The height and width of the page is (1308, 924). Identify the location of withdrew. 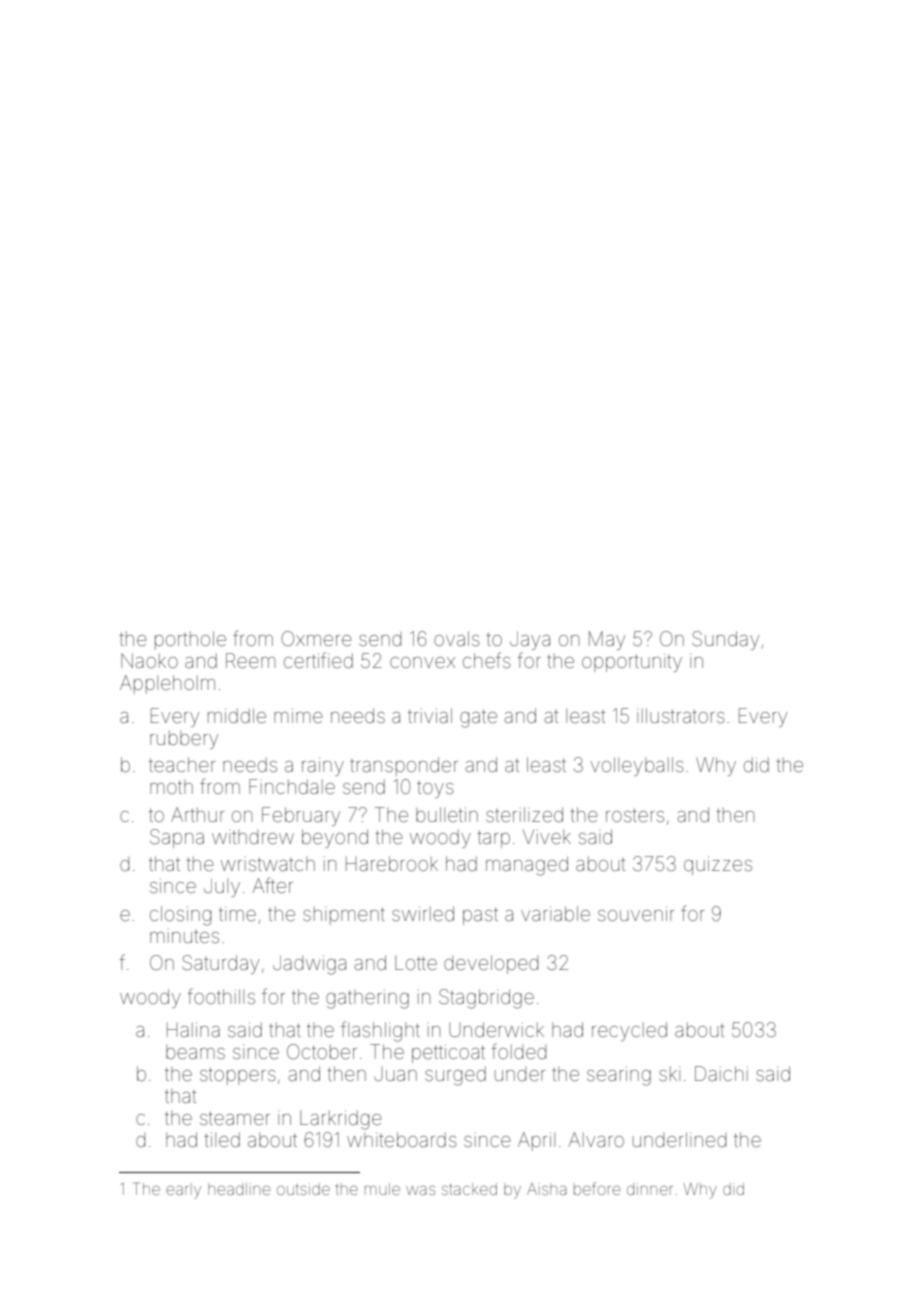
(253, 837).
